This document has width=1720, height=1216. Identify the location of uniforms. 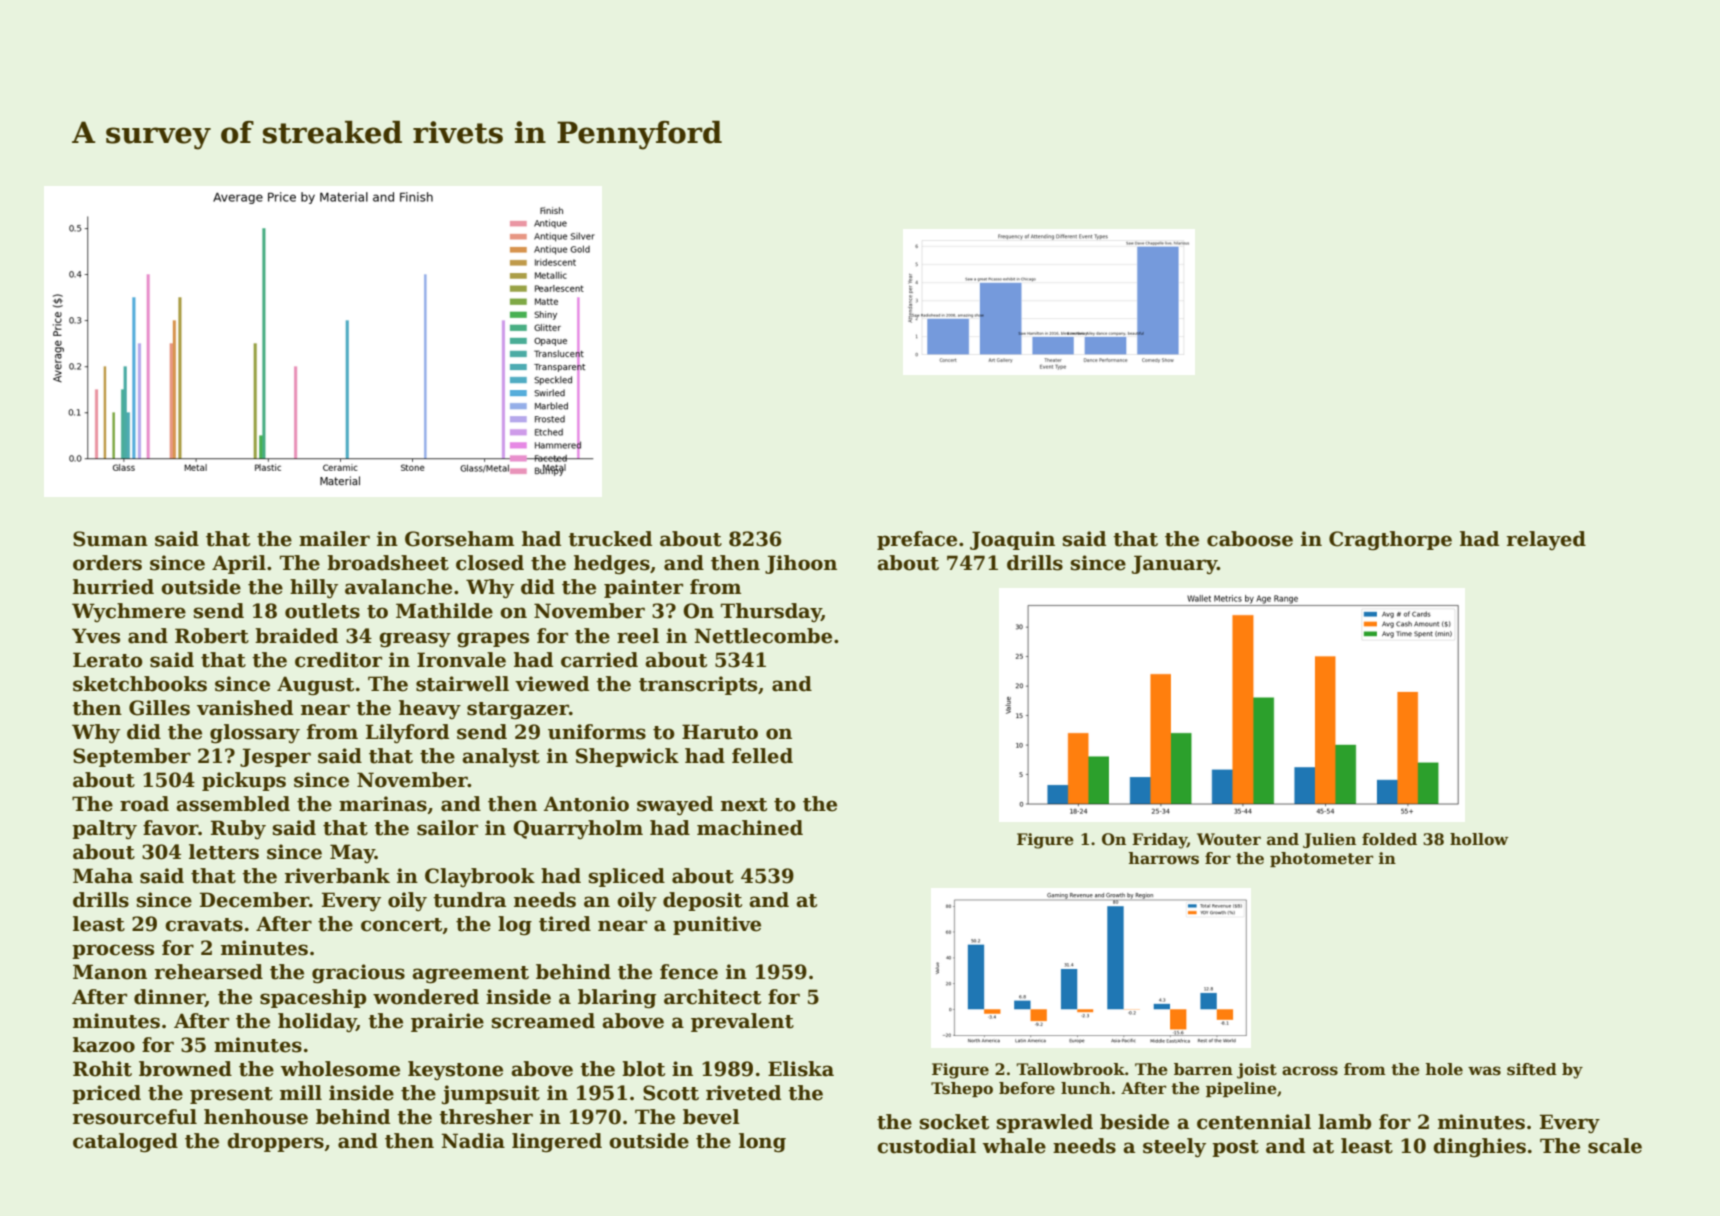
(597, 732).
